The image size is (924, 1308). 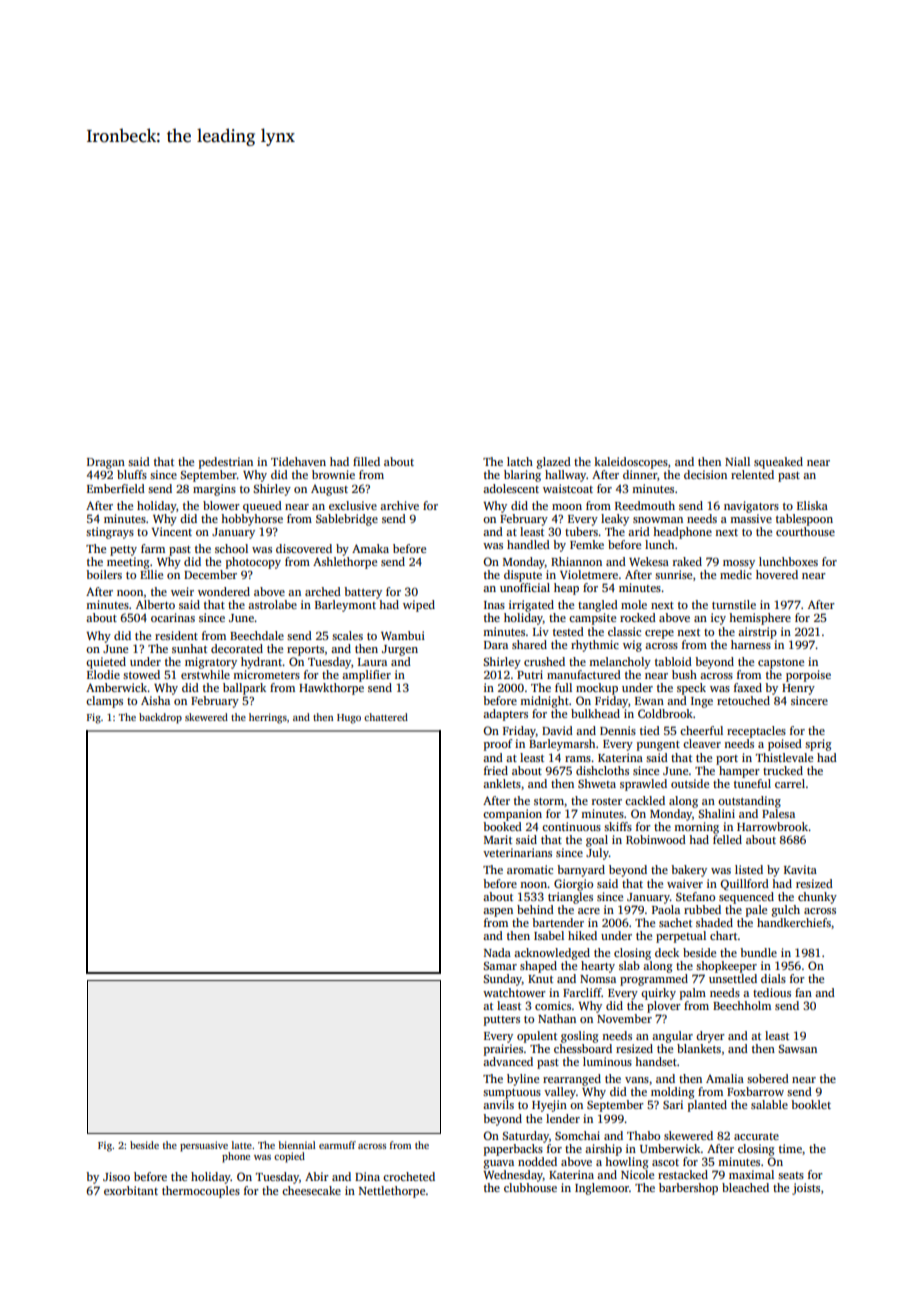 What do you see at coordinates (116, 1176) in the page?
I see `Jisoo` at bounding box center [116, 1176].
